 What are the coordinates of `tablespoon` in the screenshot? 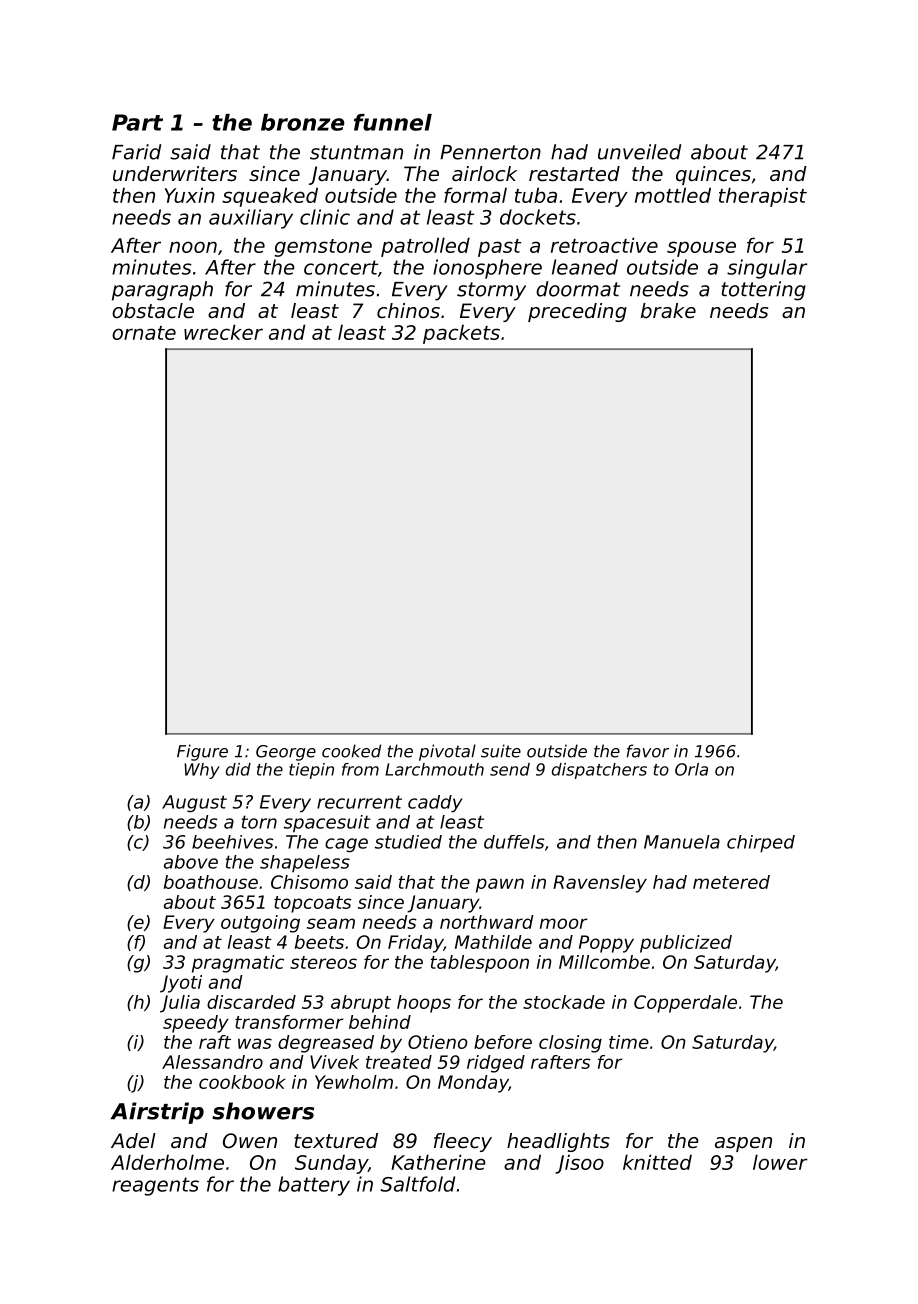 It's located at (480, 964).
